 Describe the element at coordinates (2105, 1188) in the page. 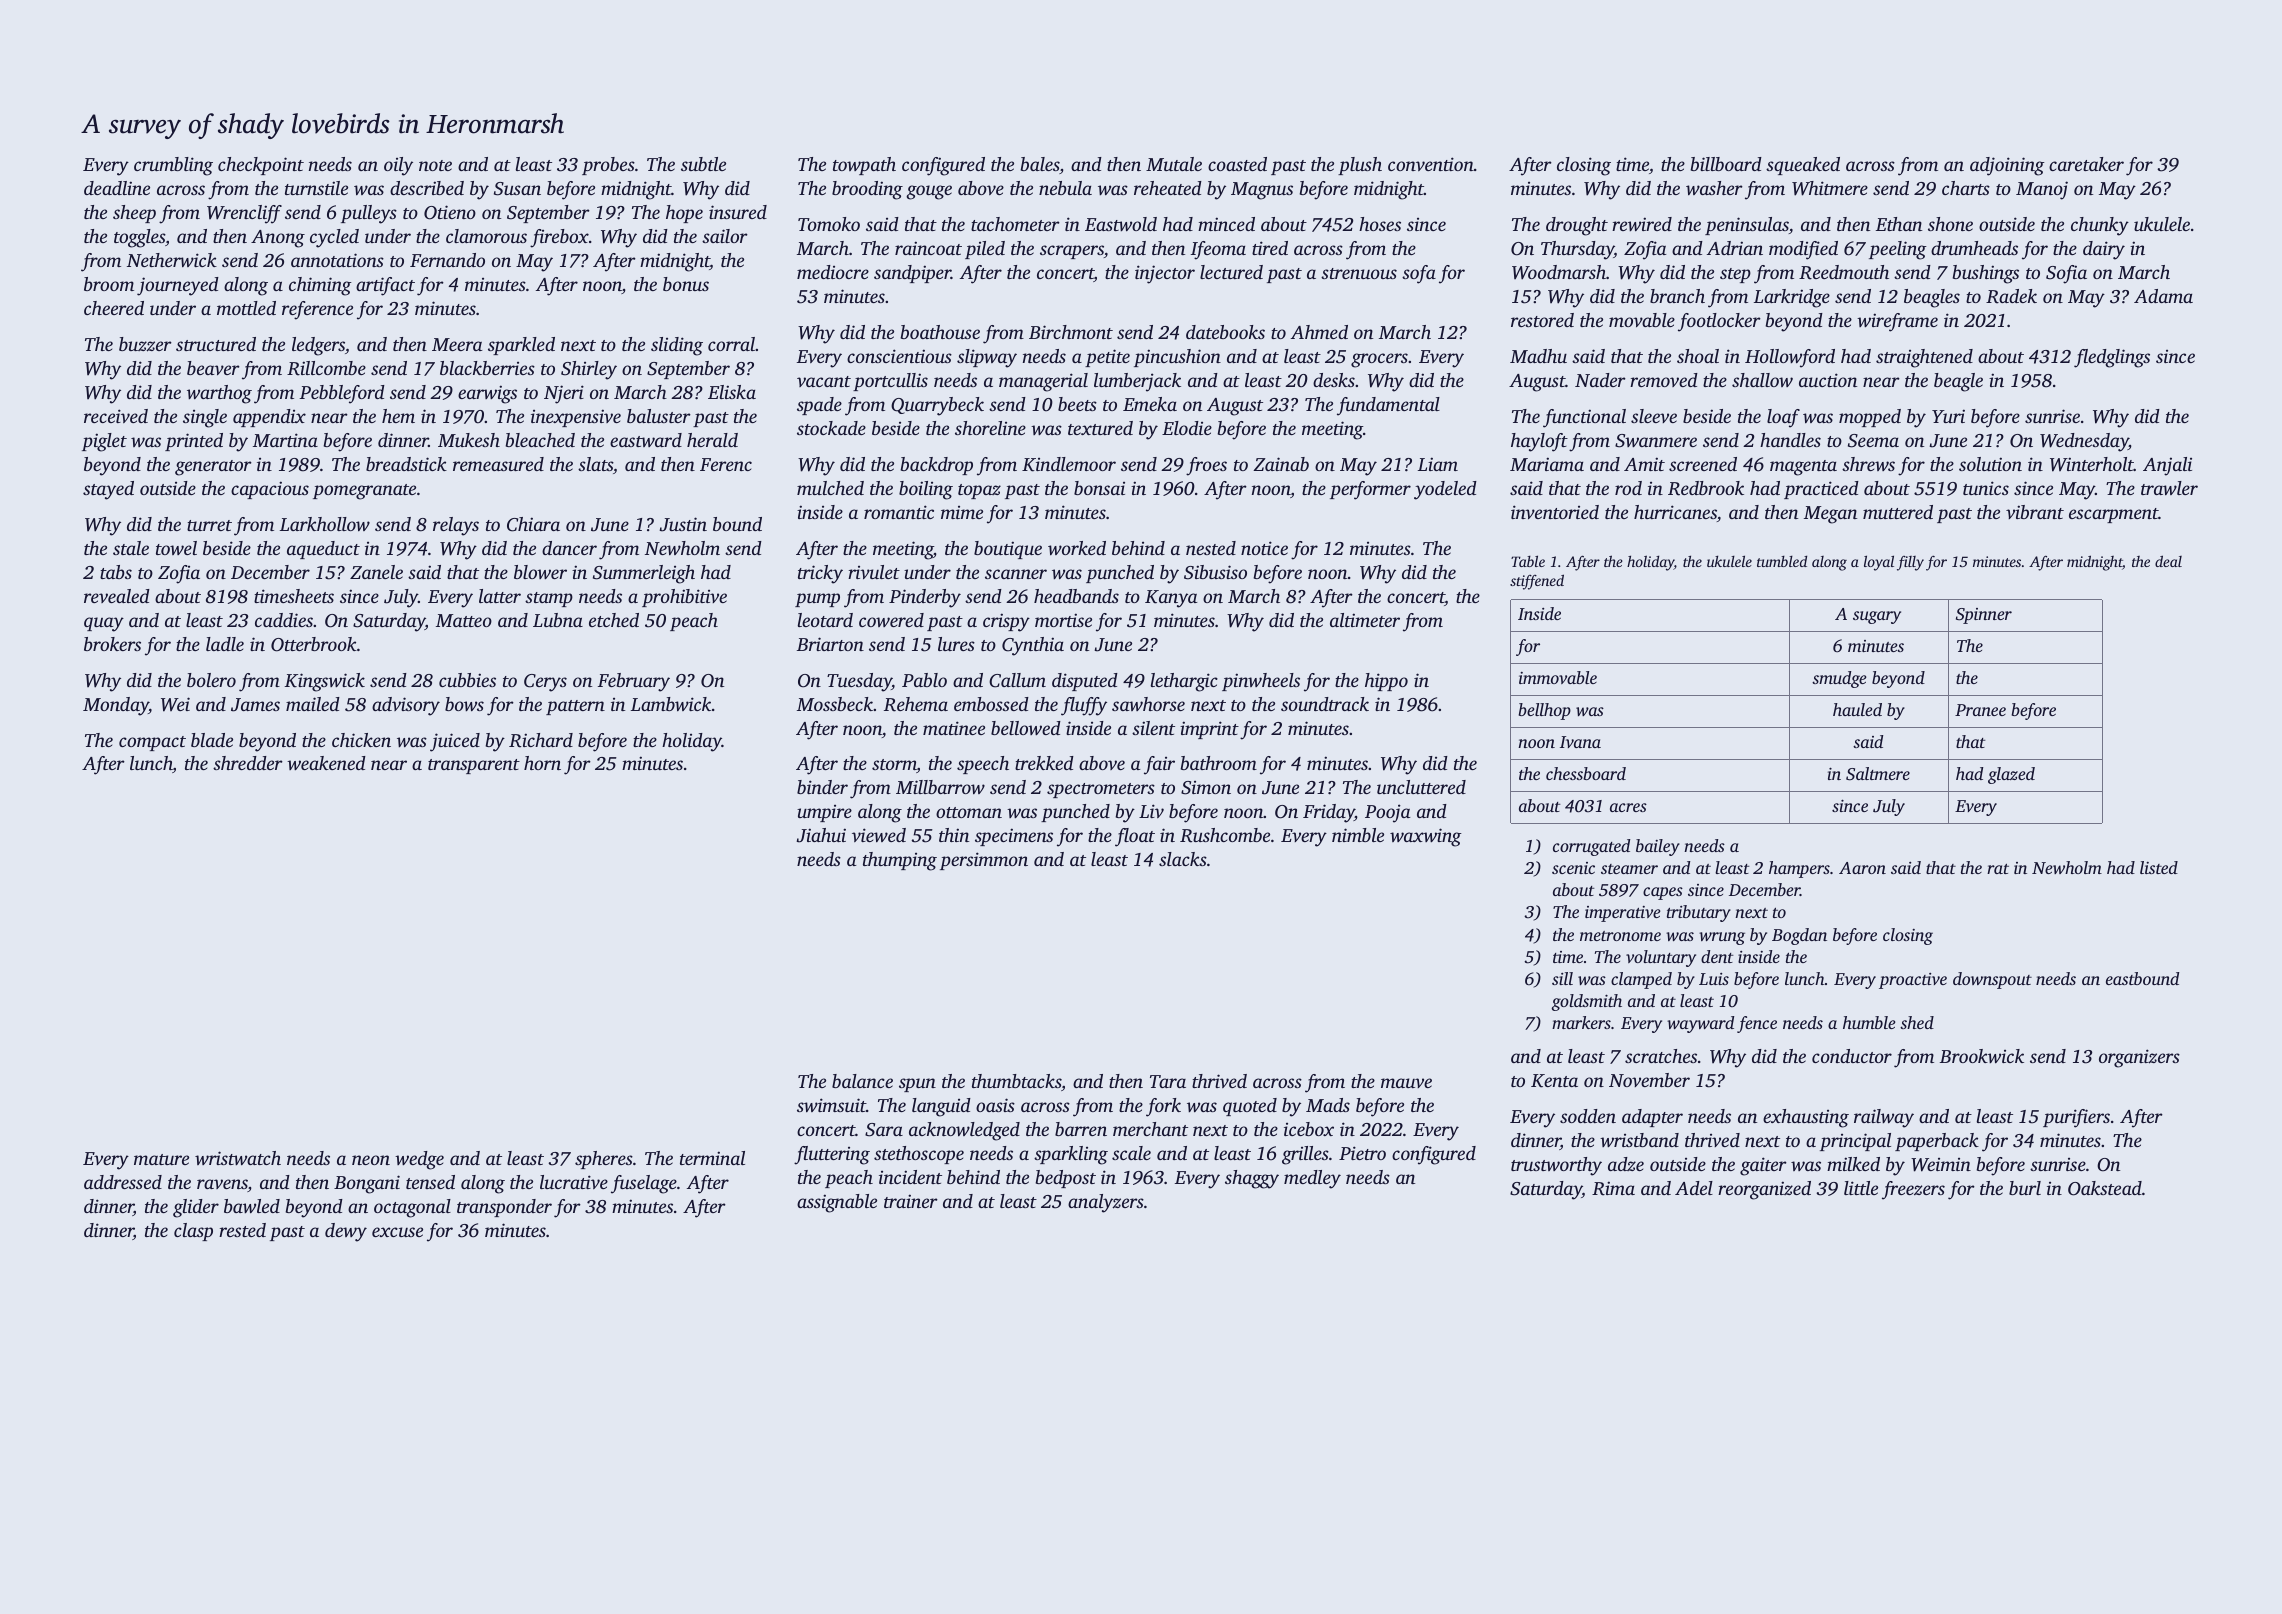

I see `Oakstead` at that location.
